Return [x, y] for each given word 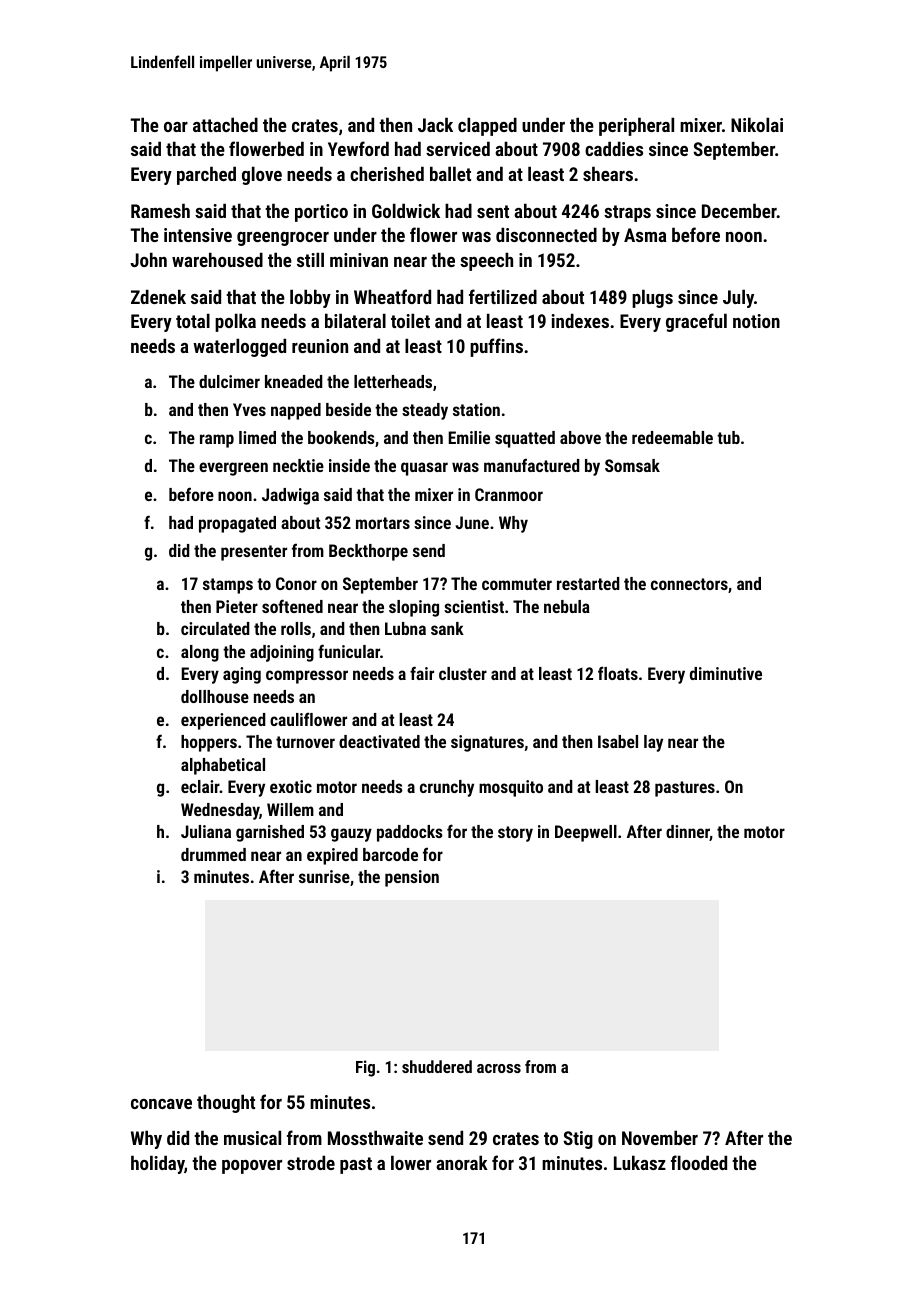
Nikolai [757, 124]
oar [176, 127]
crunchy [447, 788]
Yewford [358, 148]
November [660, 1137]
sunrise [324, 876]
